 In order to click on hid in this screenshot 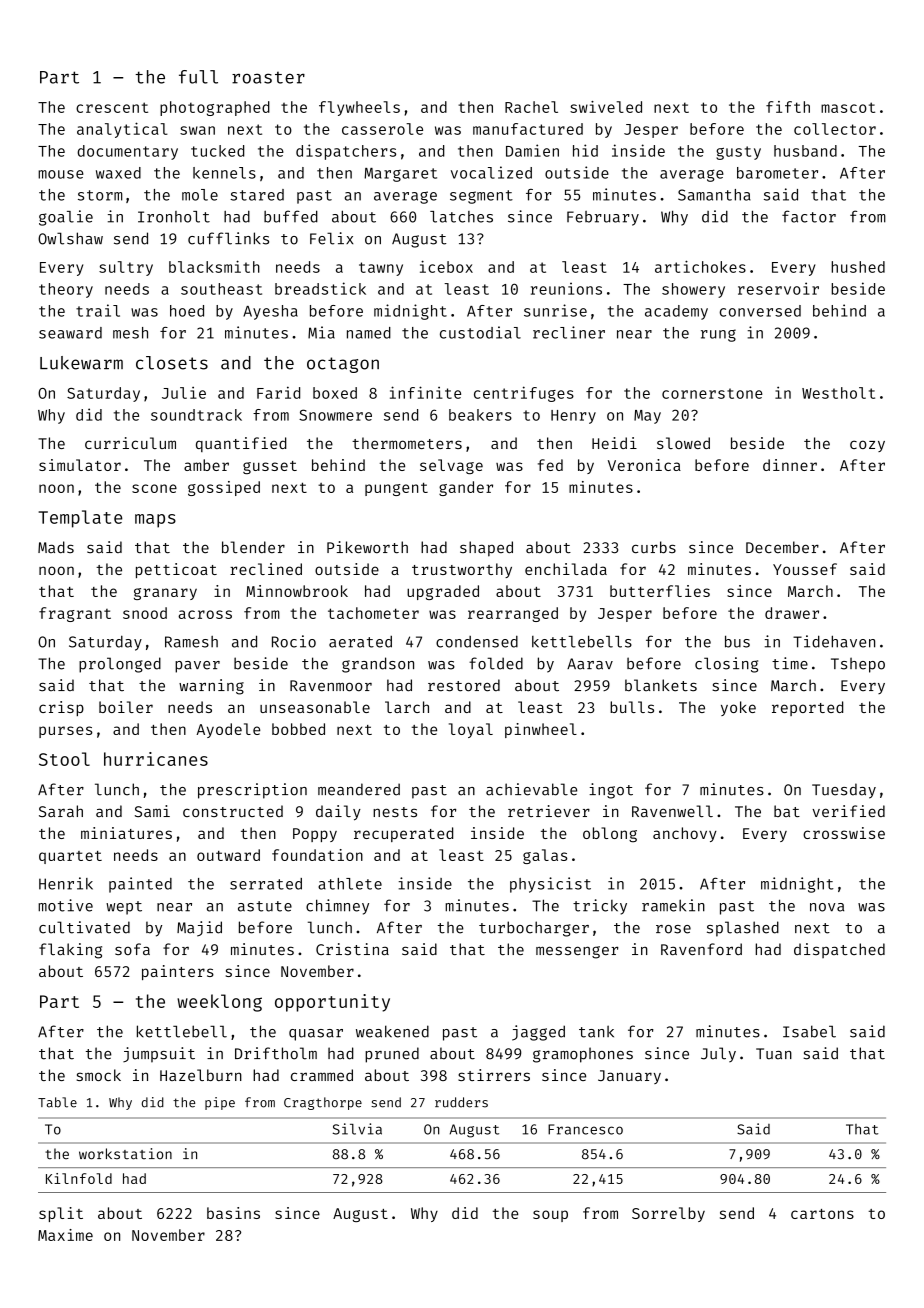, I will do `click(585, 150)`.
